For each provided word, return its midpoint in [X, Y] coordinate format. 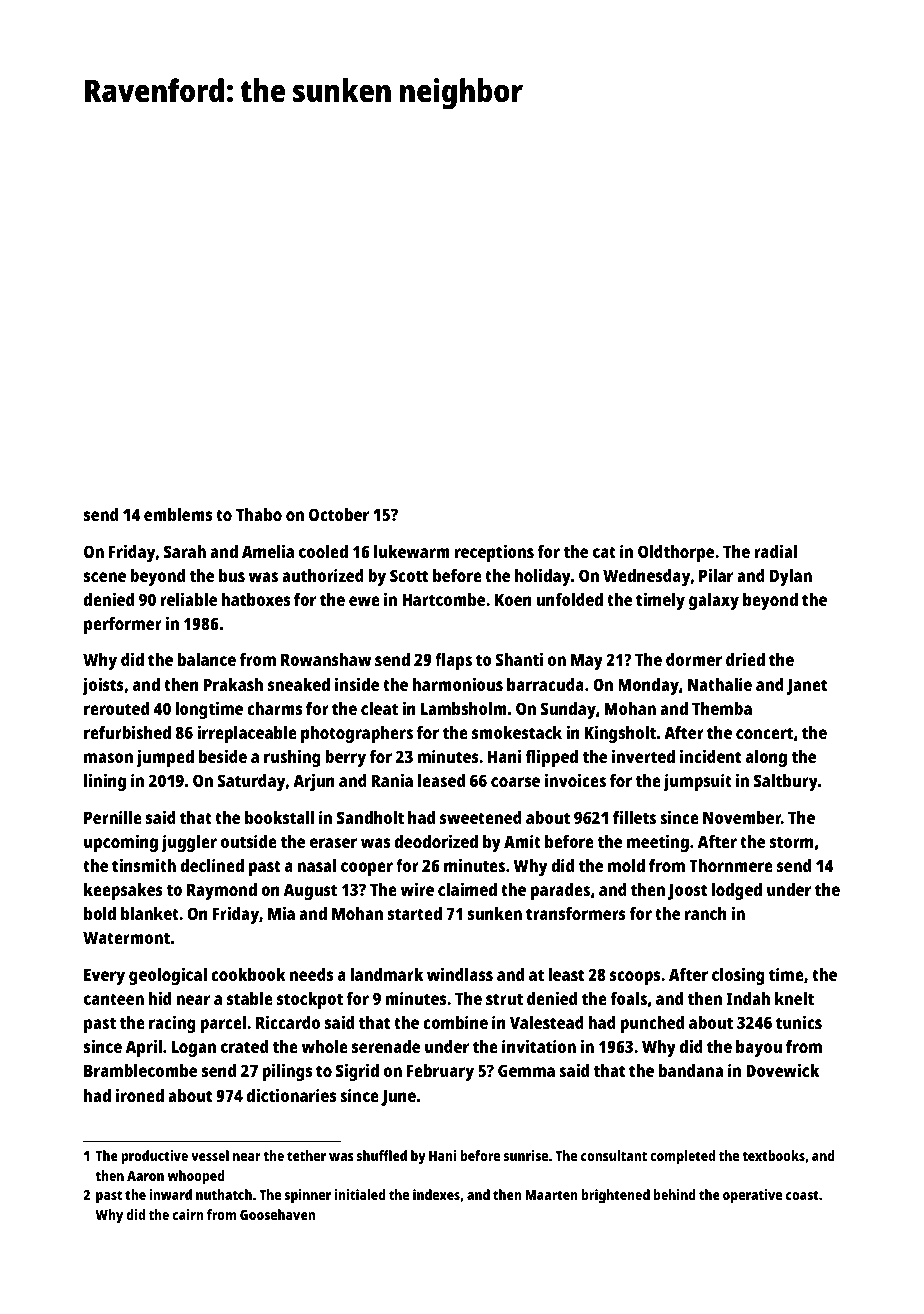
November [742, 817]
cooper [367, 869]
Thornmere [731, 865]
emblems [178, 514]
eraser [333, 843]
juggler [189, 843]
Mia [281, 913]
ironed [140, 1095]
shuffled [382, 1155]
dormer [694, 659]
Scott [409, 575]
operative [752, 1196]
